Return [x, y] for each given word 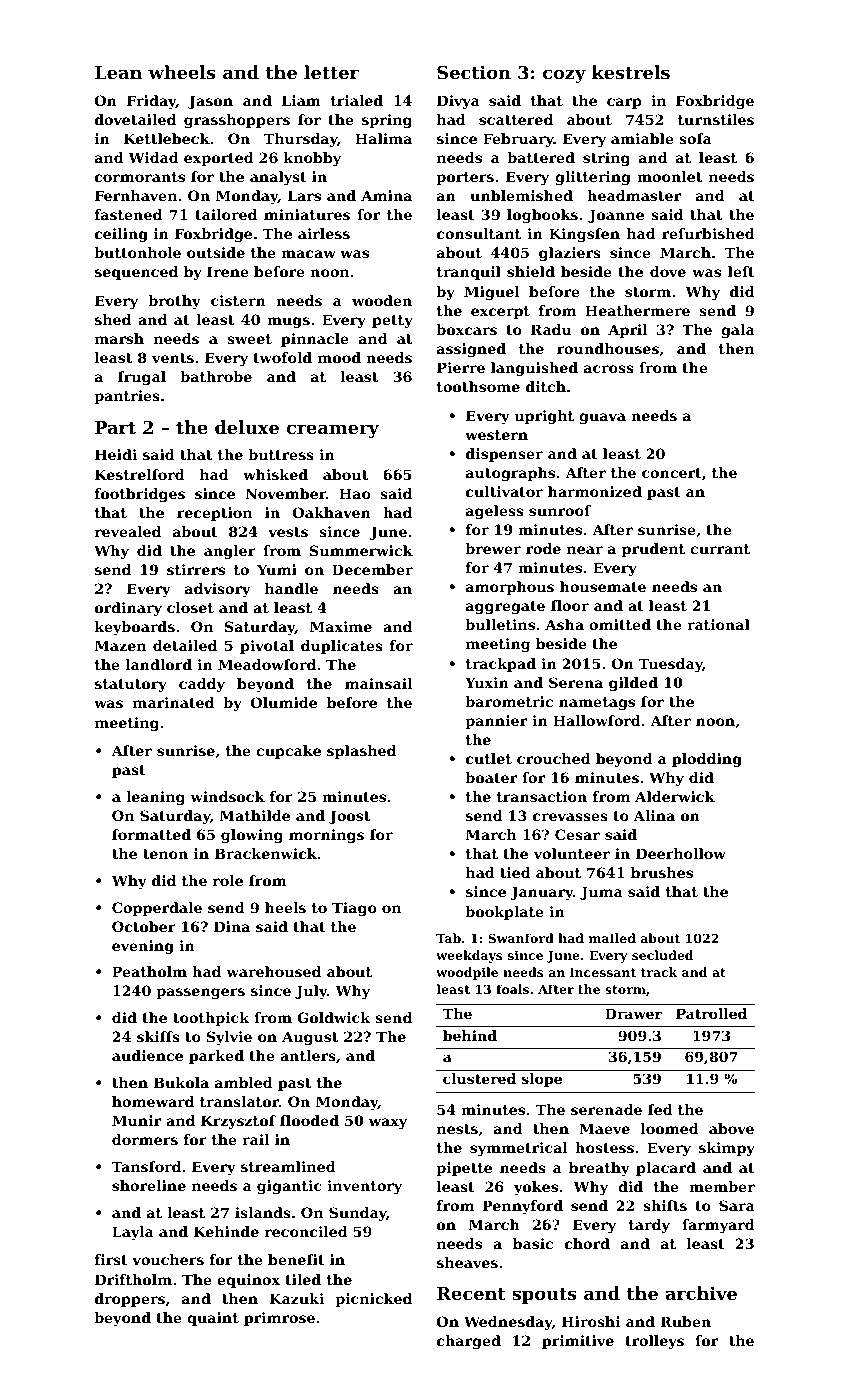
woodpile [467, 973]
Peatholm [149, 971]
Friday [151, 102]
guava [602, 418]
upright [544, 417]
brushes [662, 872]
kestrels [631, 72]
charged [469, 1342]
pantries [127, 397]
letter [331, 72]
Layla [133, 1233]
